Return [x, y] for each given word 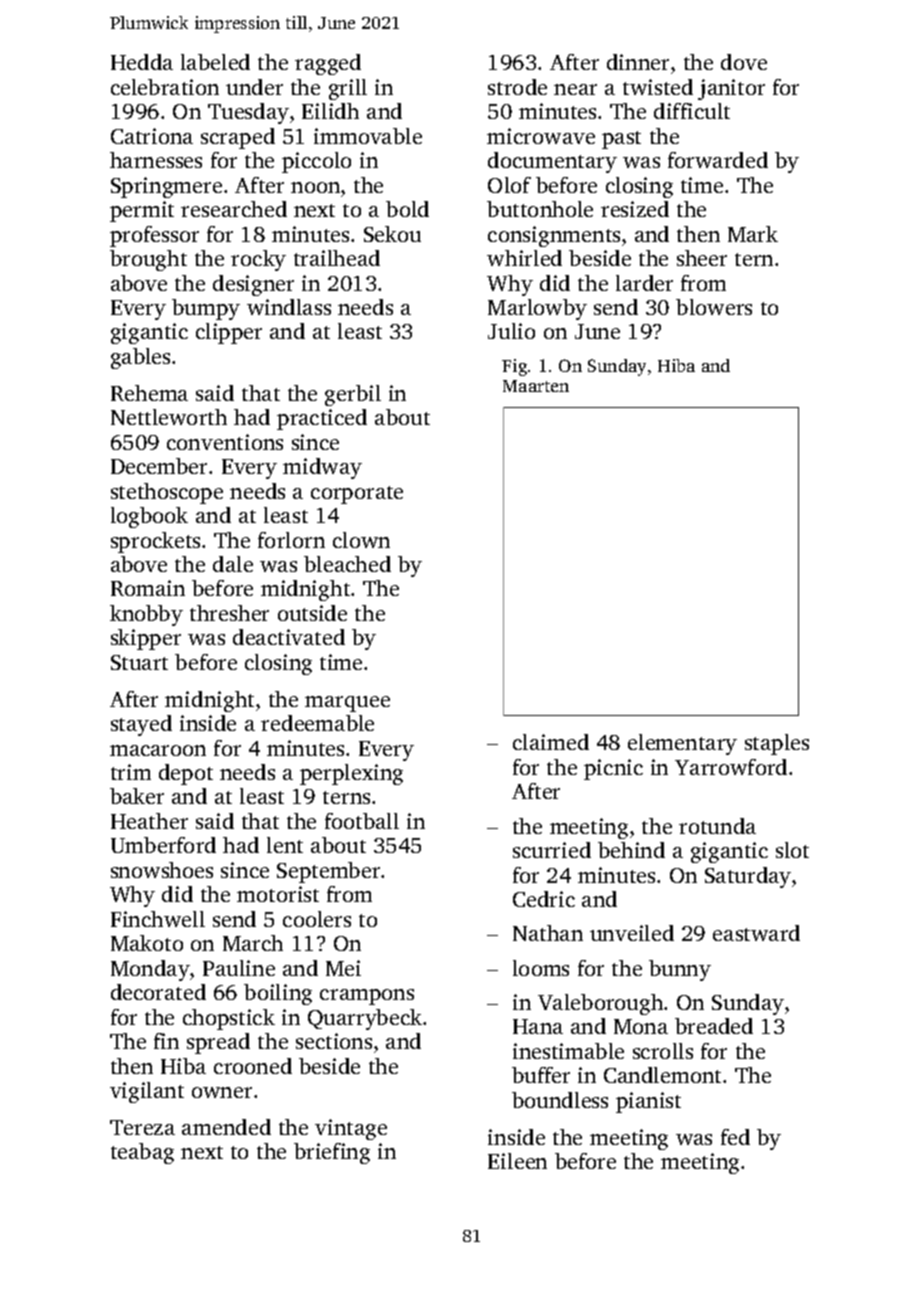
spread [218, 1043]
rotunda [717, 826]
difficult [692, 111]
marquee [347, 704]
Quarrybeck [365, 1019]
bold [407, 209]
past [621, 140]
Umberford [163, 845]
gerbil [353, 395]
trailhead [337, 258]
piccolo [316, 162]
